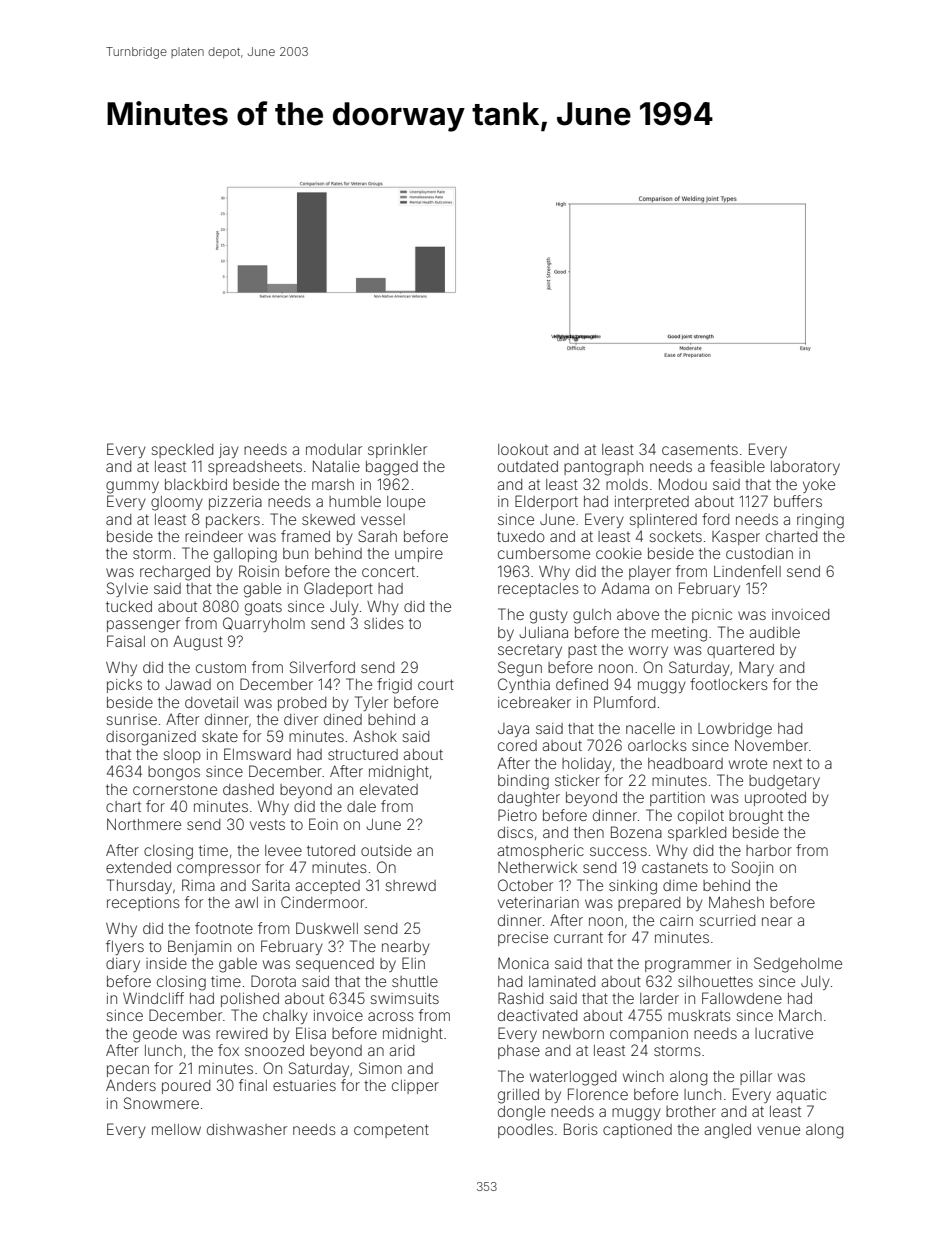 The image size is (952, 1233). I want to click on dined, so click(343, 719).
